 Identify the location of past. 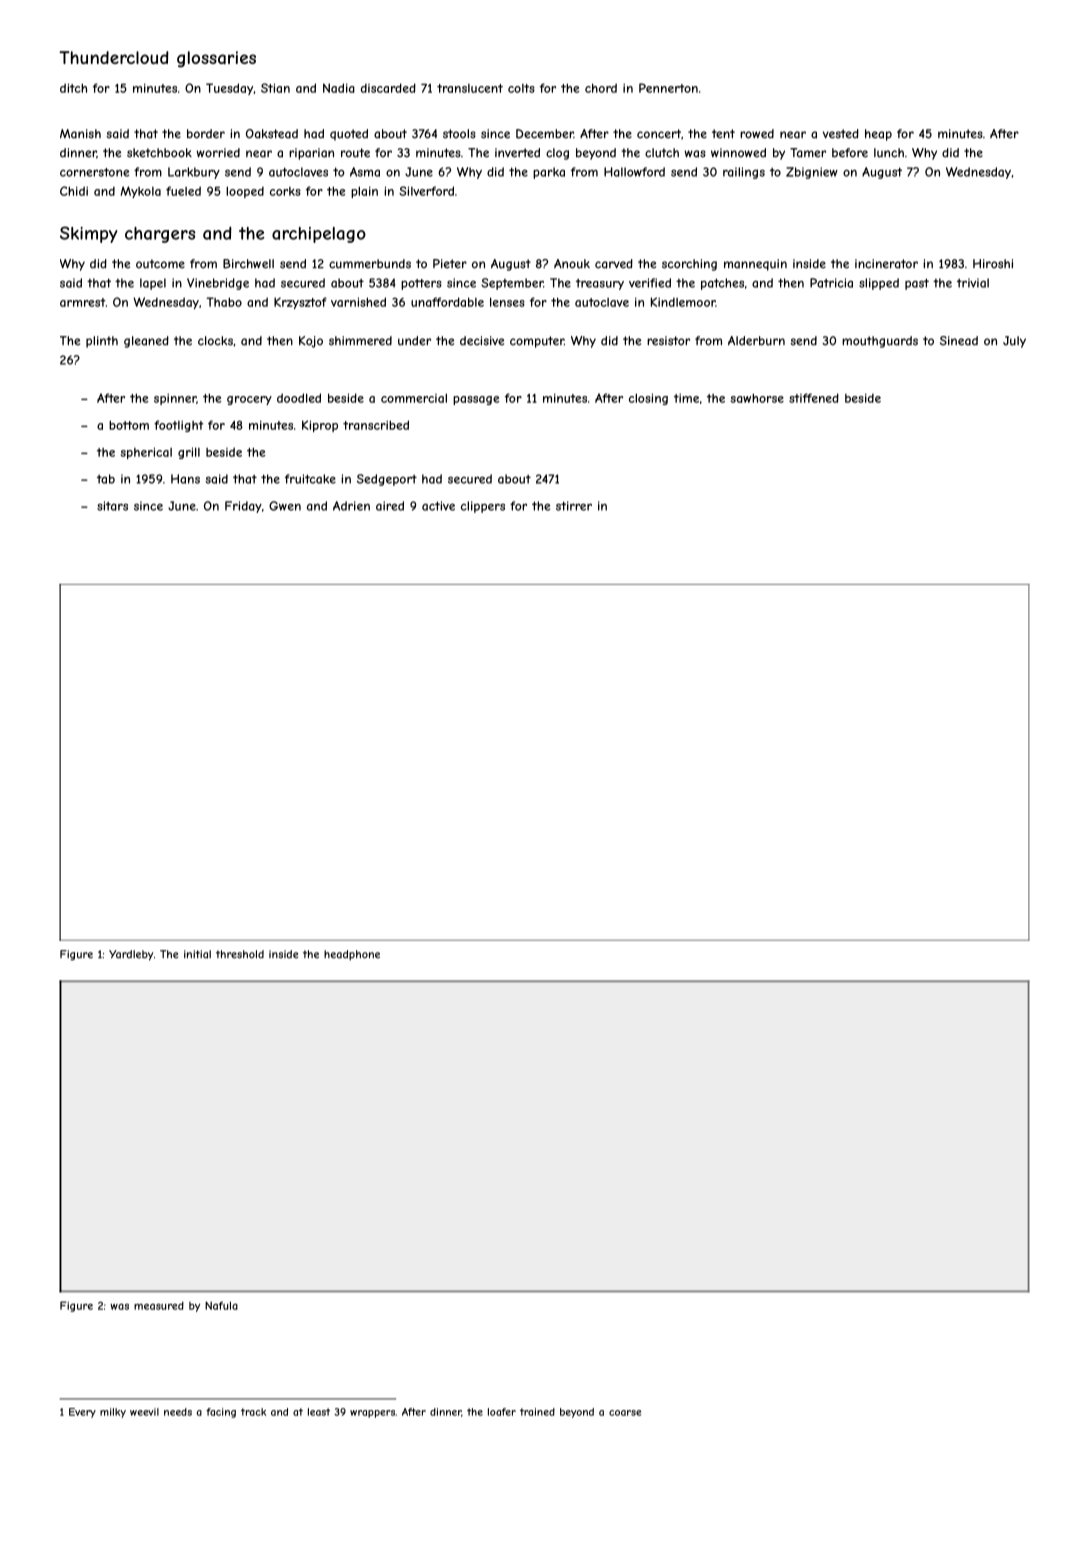
(917, 284).
